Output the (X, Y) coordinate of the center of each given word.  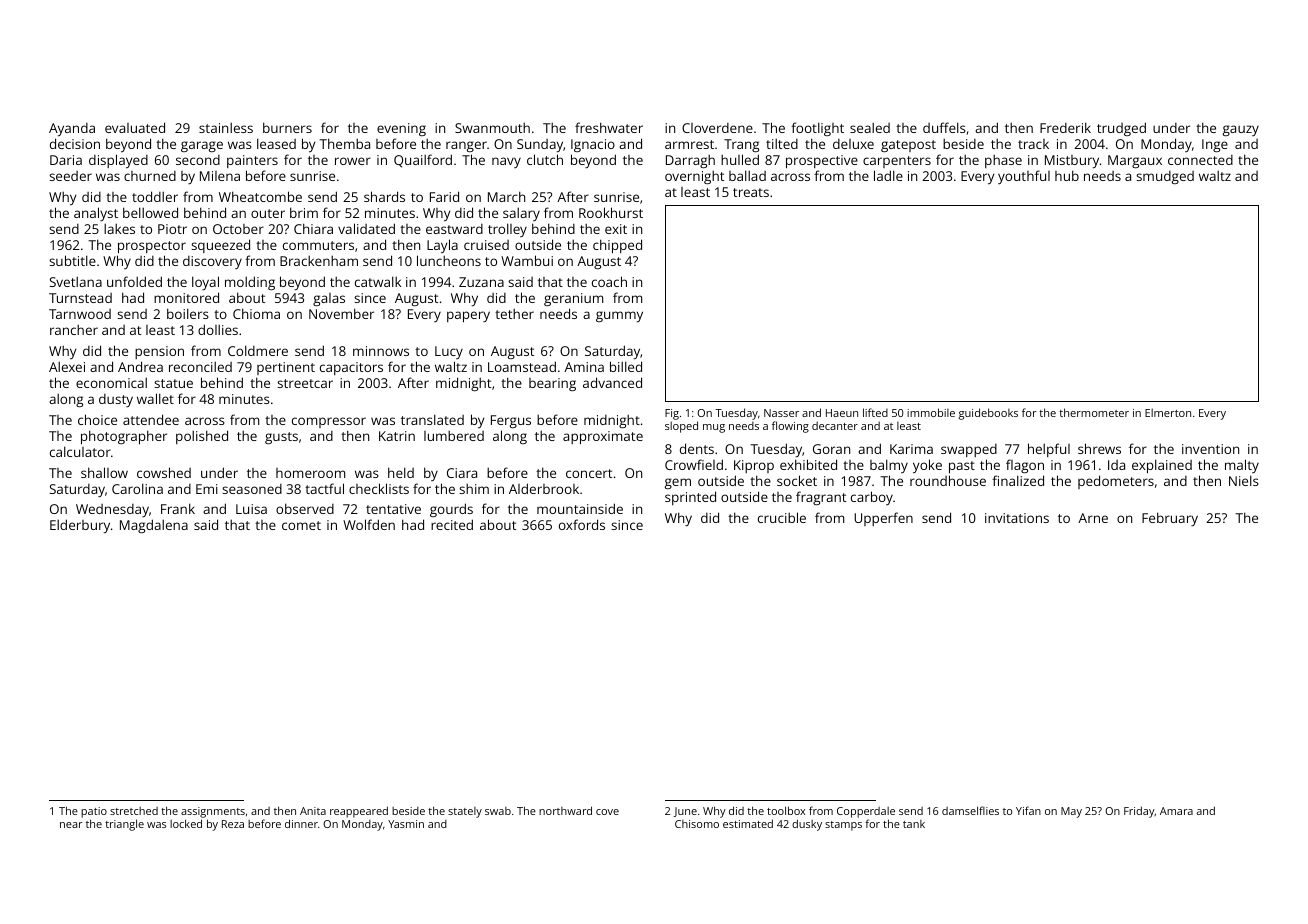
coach (609, 281)
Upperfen (883, 519)
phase (1003, 161)
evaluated (135, 127)
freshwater (609, 127)
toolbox (786, 810)
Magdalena (154, 526)
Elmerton (1168, 412)
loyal (205, 283)
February (1170, 519)
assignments (213, 813)
